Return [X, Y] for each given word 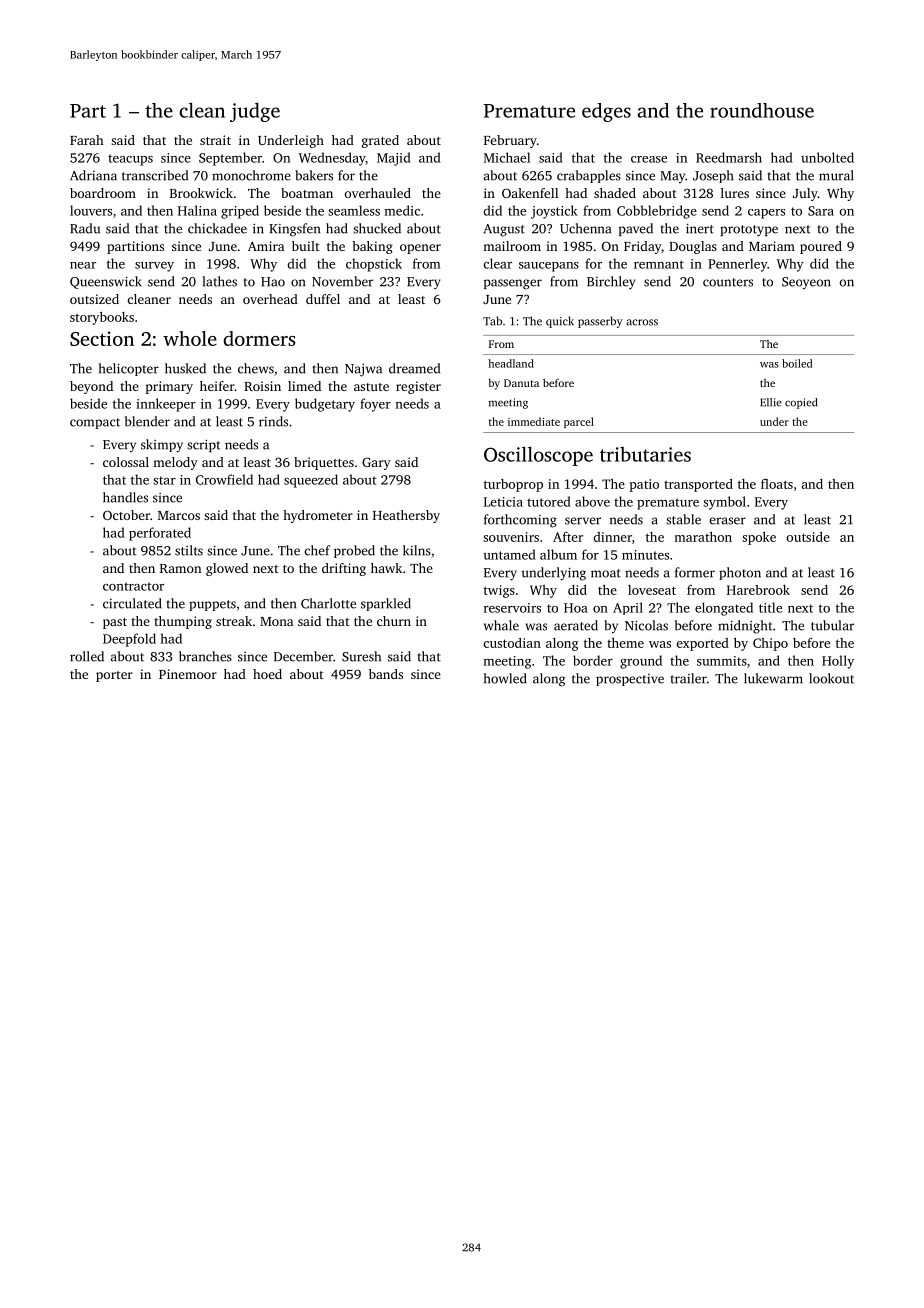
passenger [513, 284]
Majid [394, 159]
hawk [386, 568]
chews [256, 368]
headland [511, 363]
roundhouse [762, 110]
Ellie [771, 402]
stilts [189, 550]
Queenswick [106, 282]
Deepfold [129, 640]
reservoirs [512, 608]
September [230, 159]
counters [728, 282]
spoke [759, 538]
